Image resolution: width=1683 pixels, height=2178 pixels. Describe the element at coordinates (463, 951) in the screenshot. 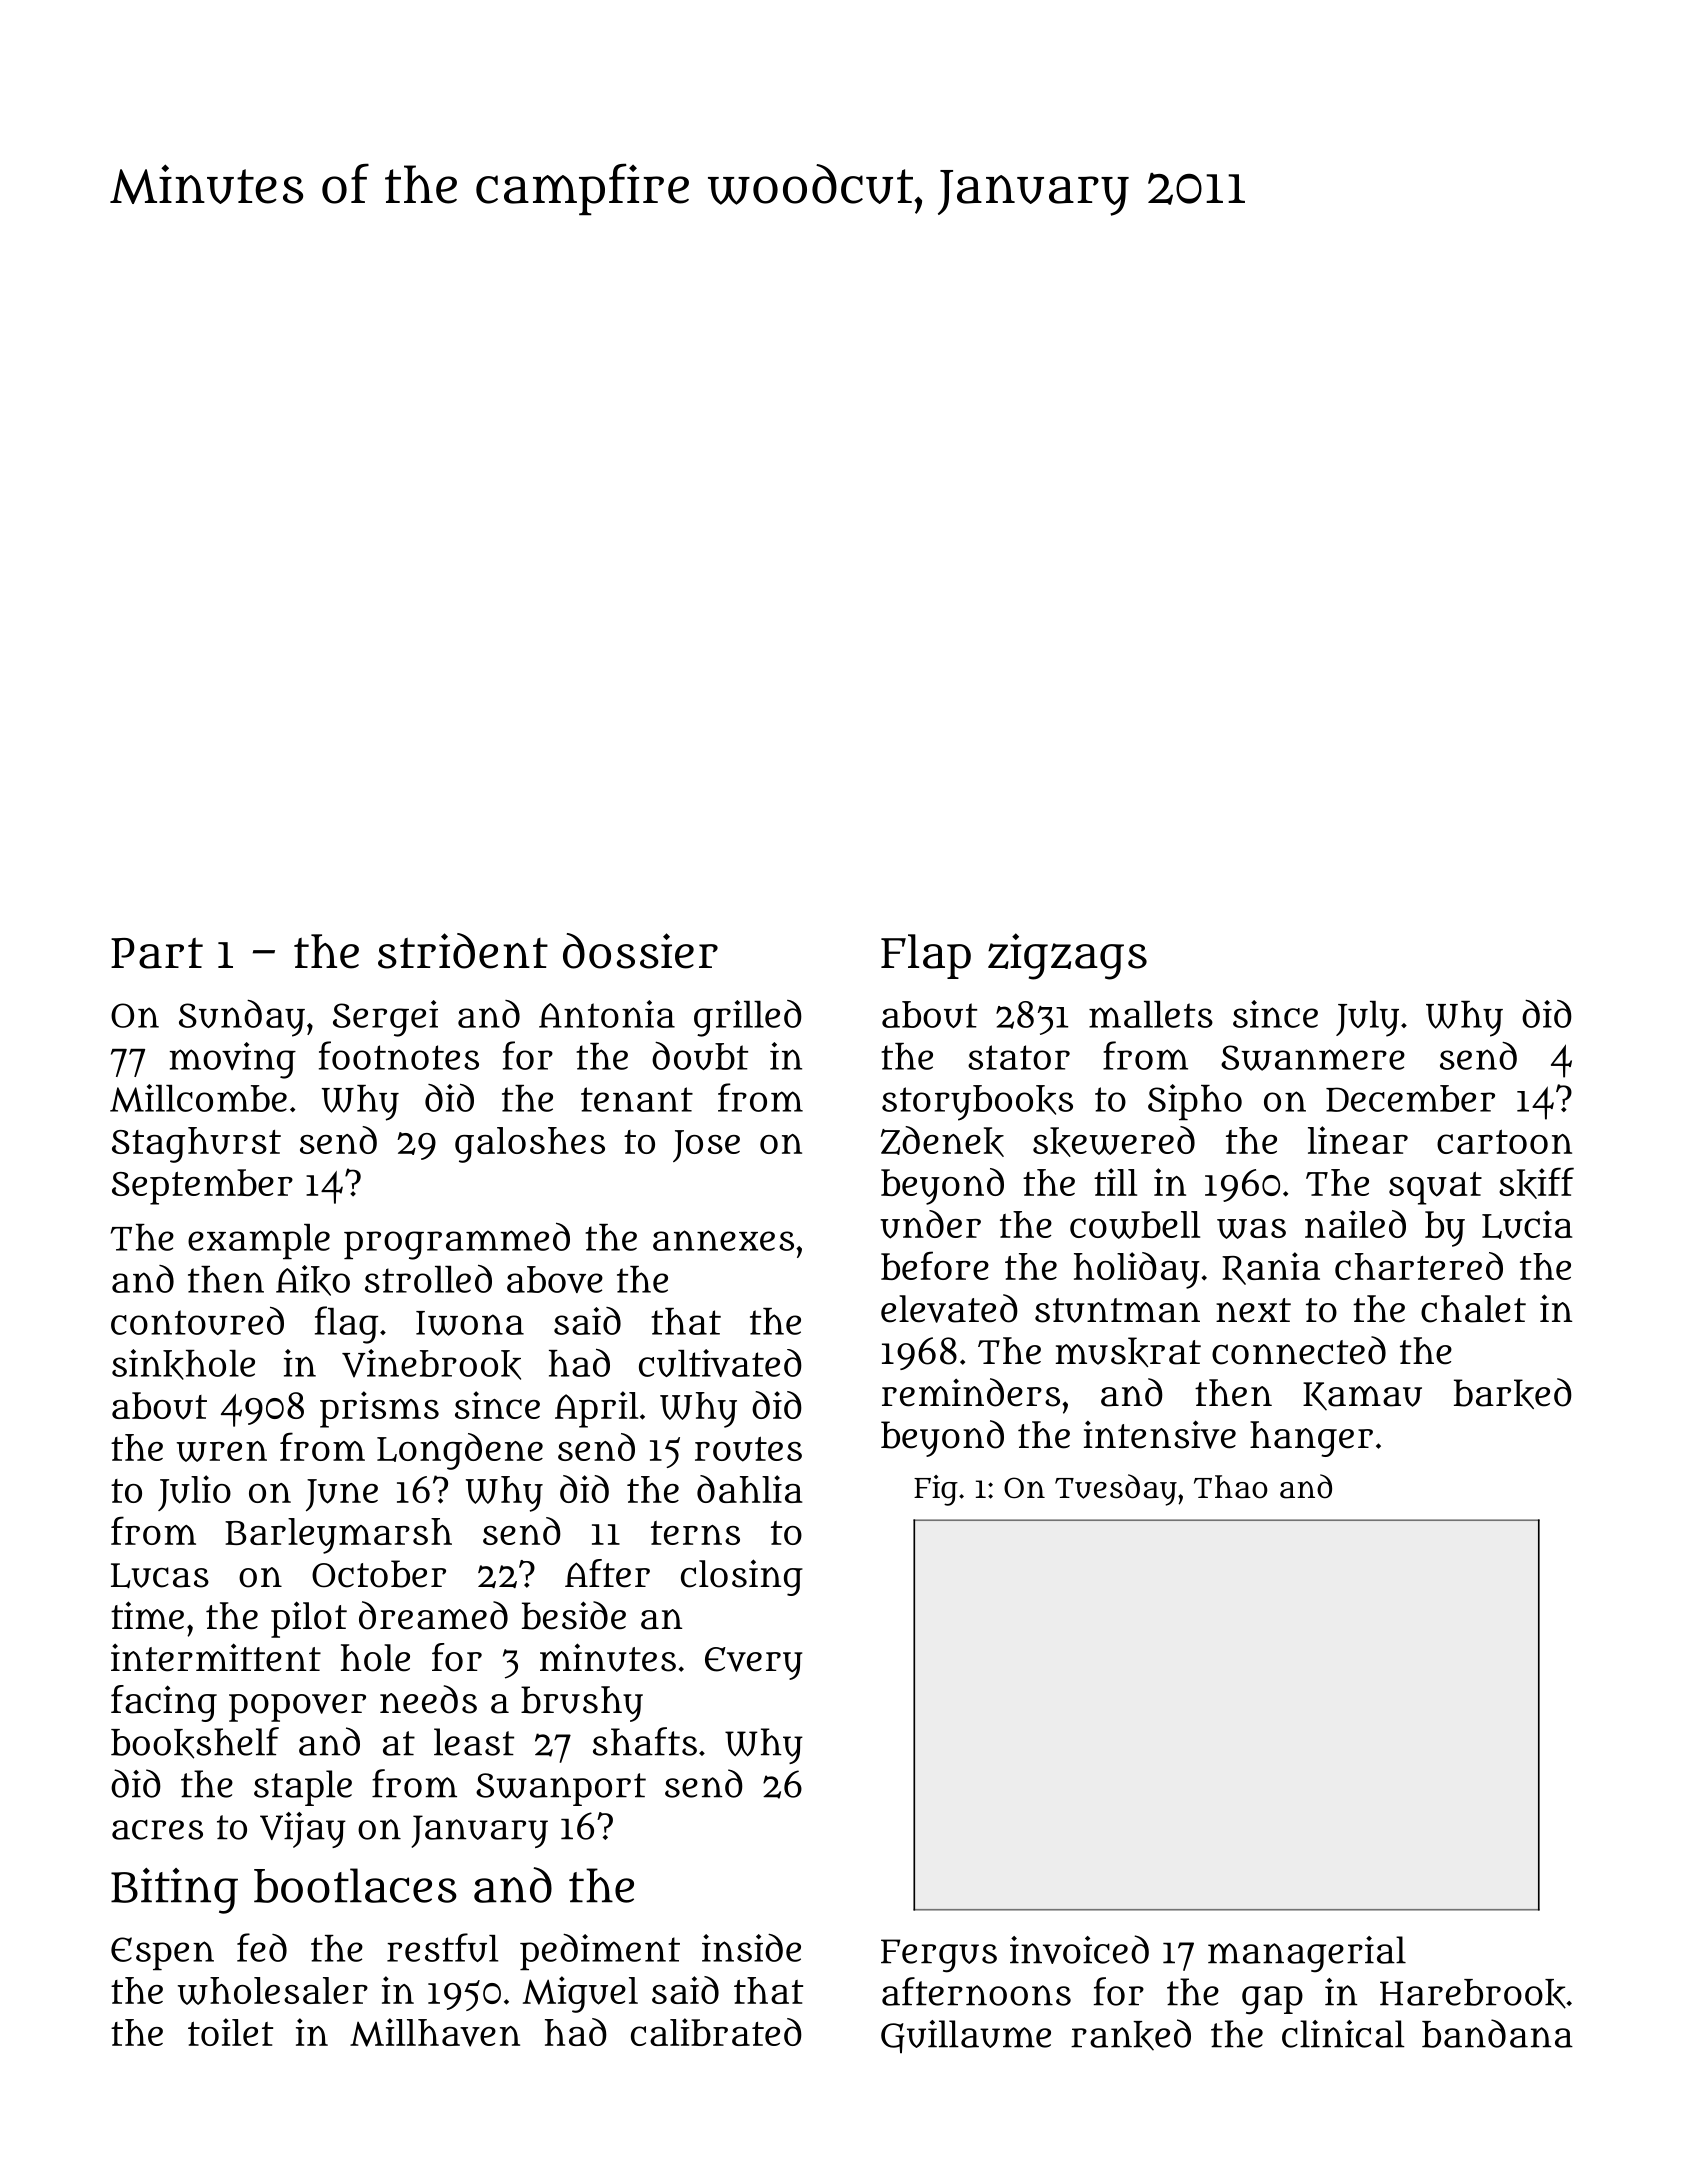

I see `strident` at that location.
